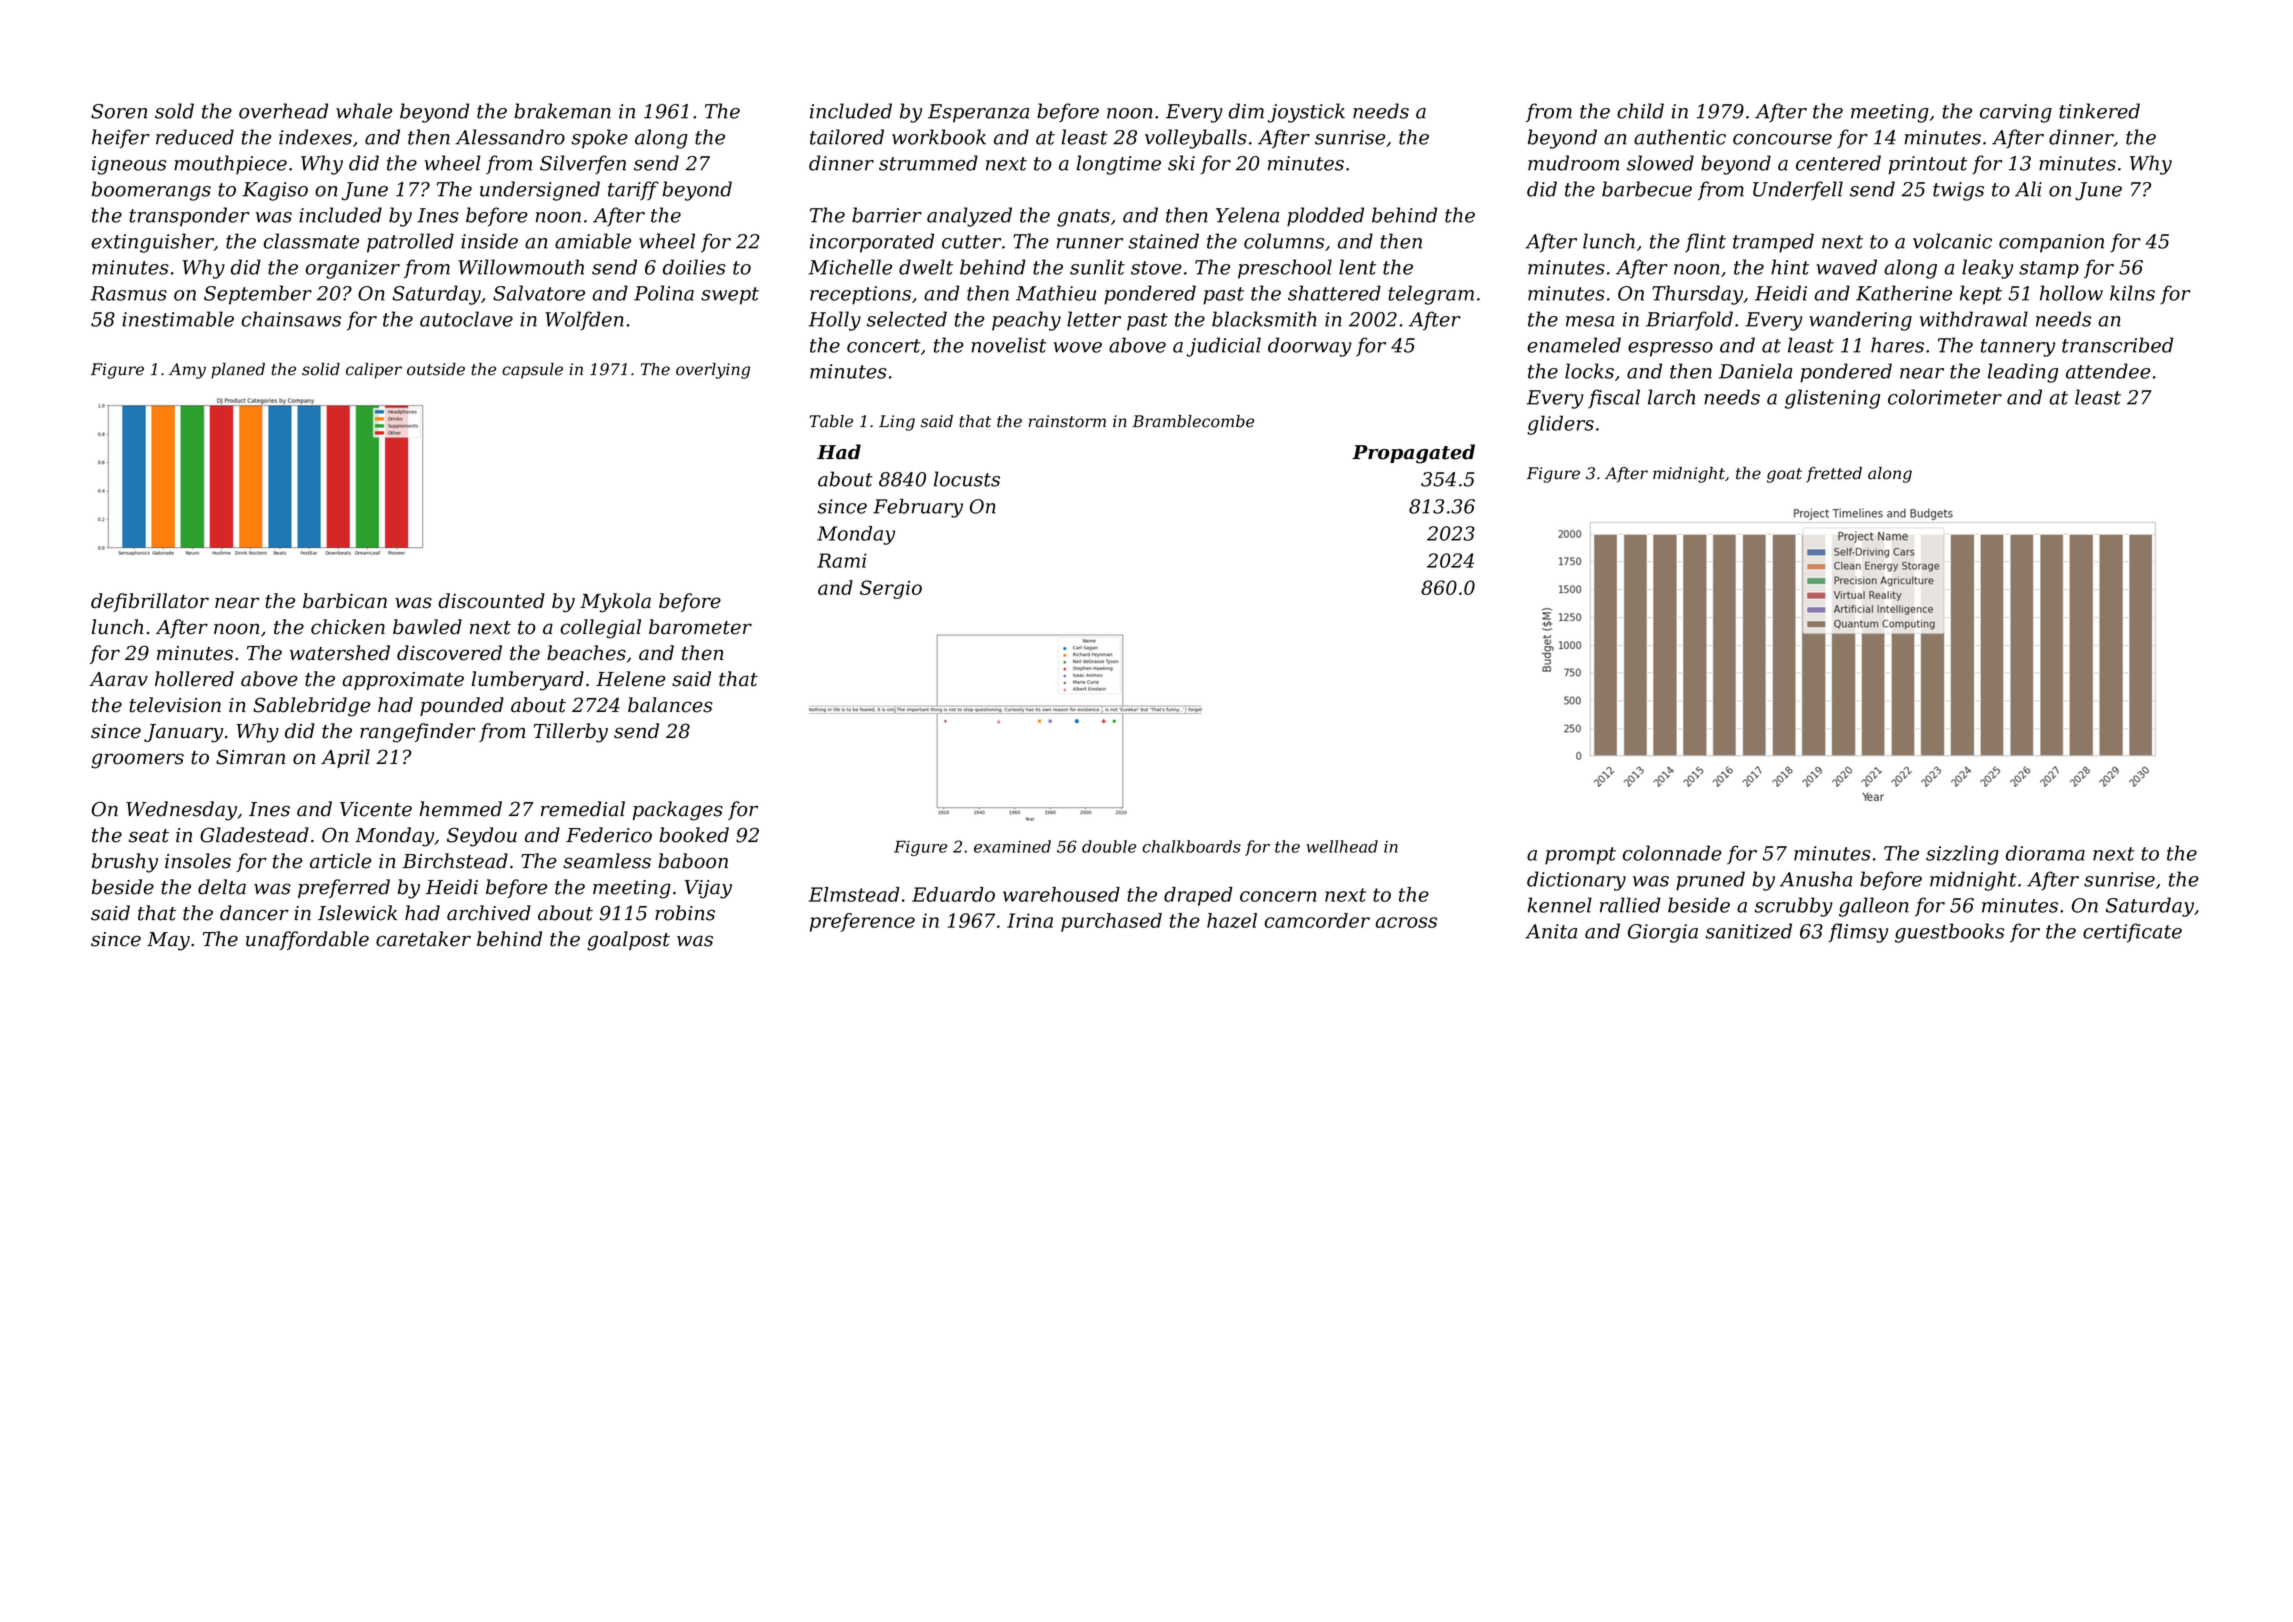  Describe the element at coordinates (2117, 345) in the document. I see `transcribed` at that location.
